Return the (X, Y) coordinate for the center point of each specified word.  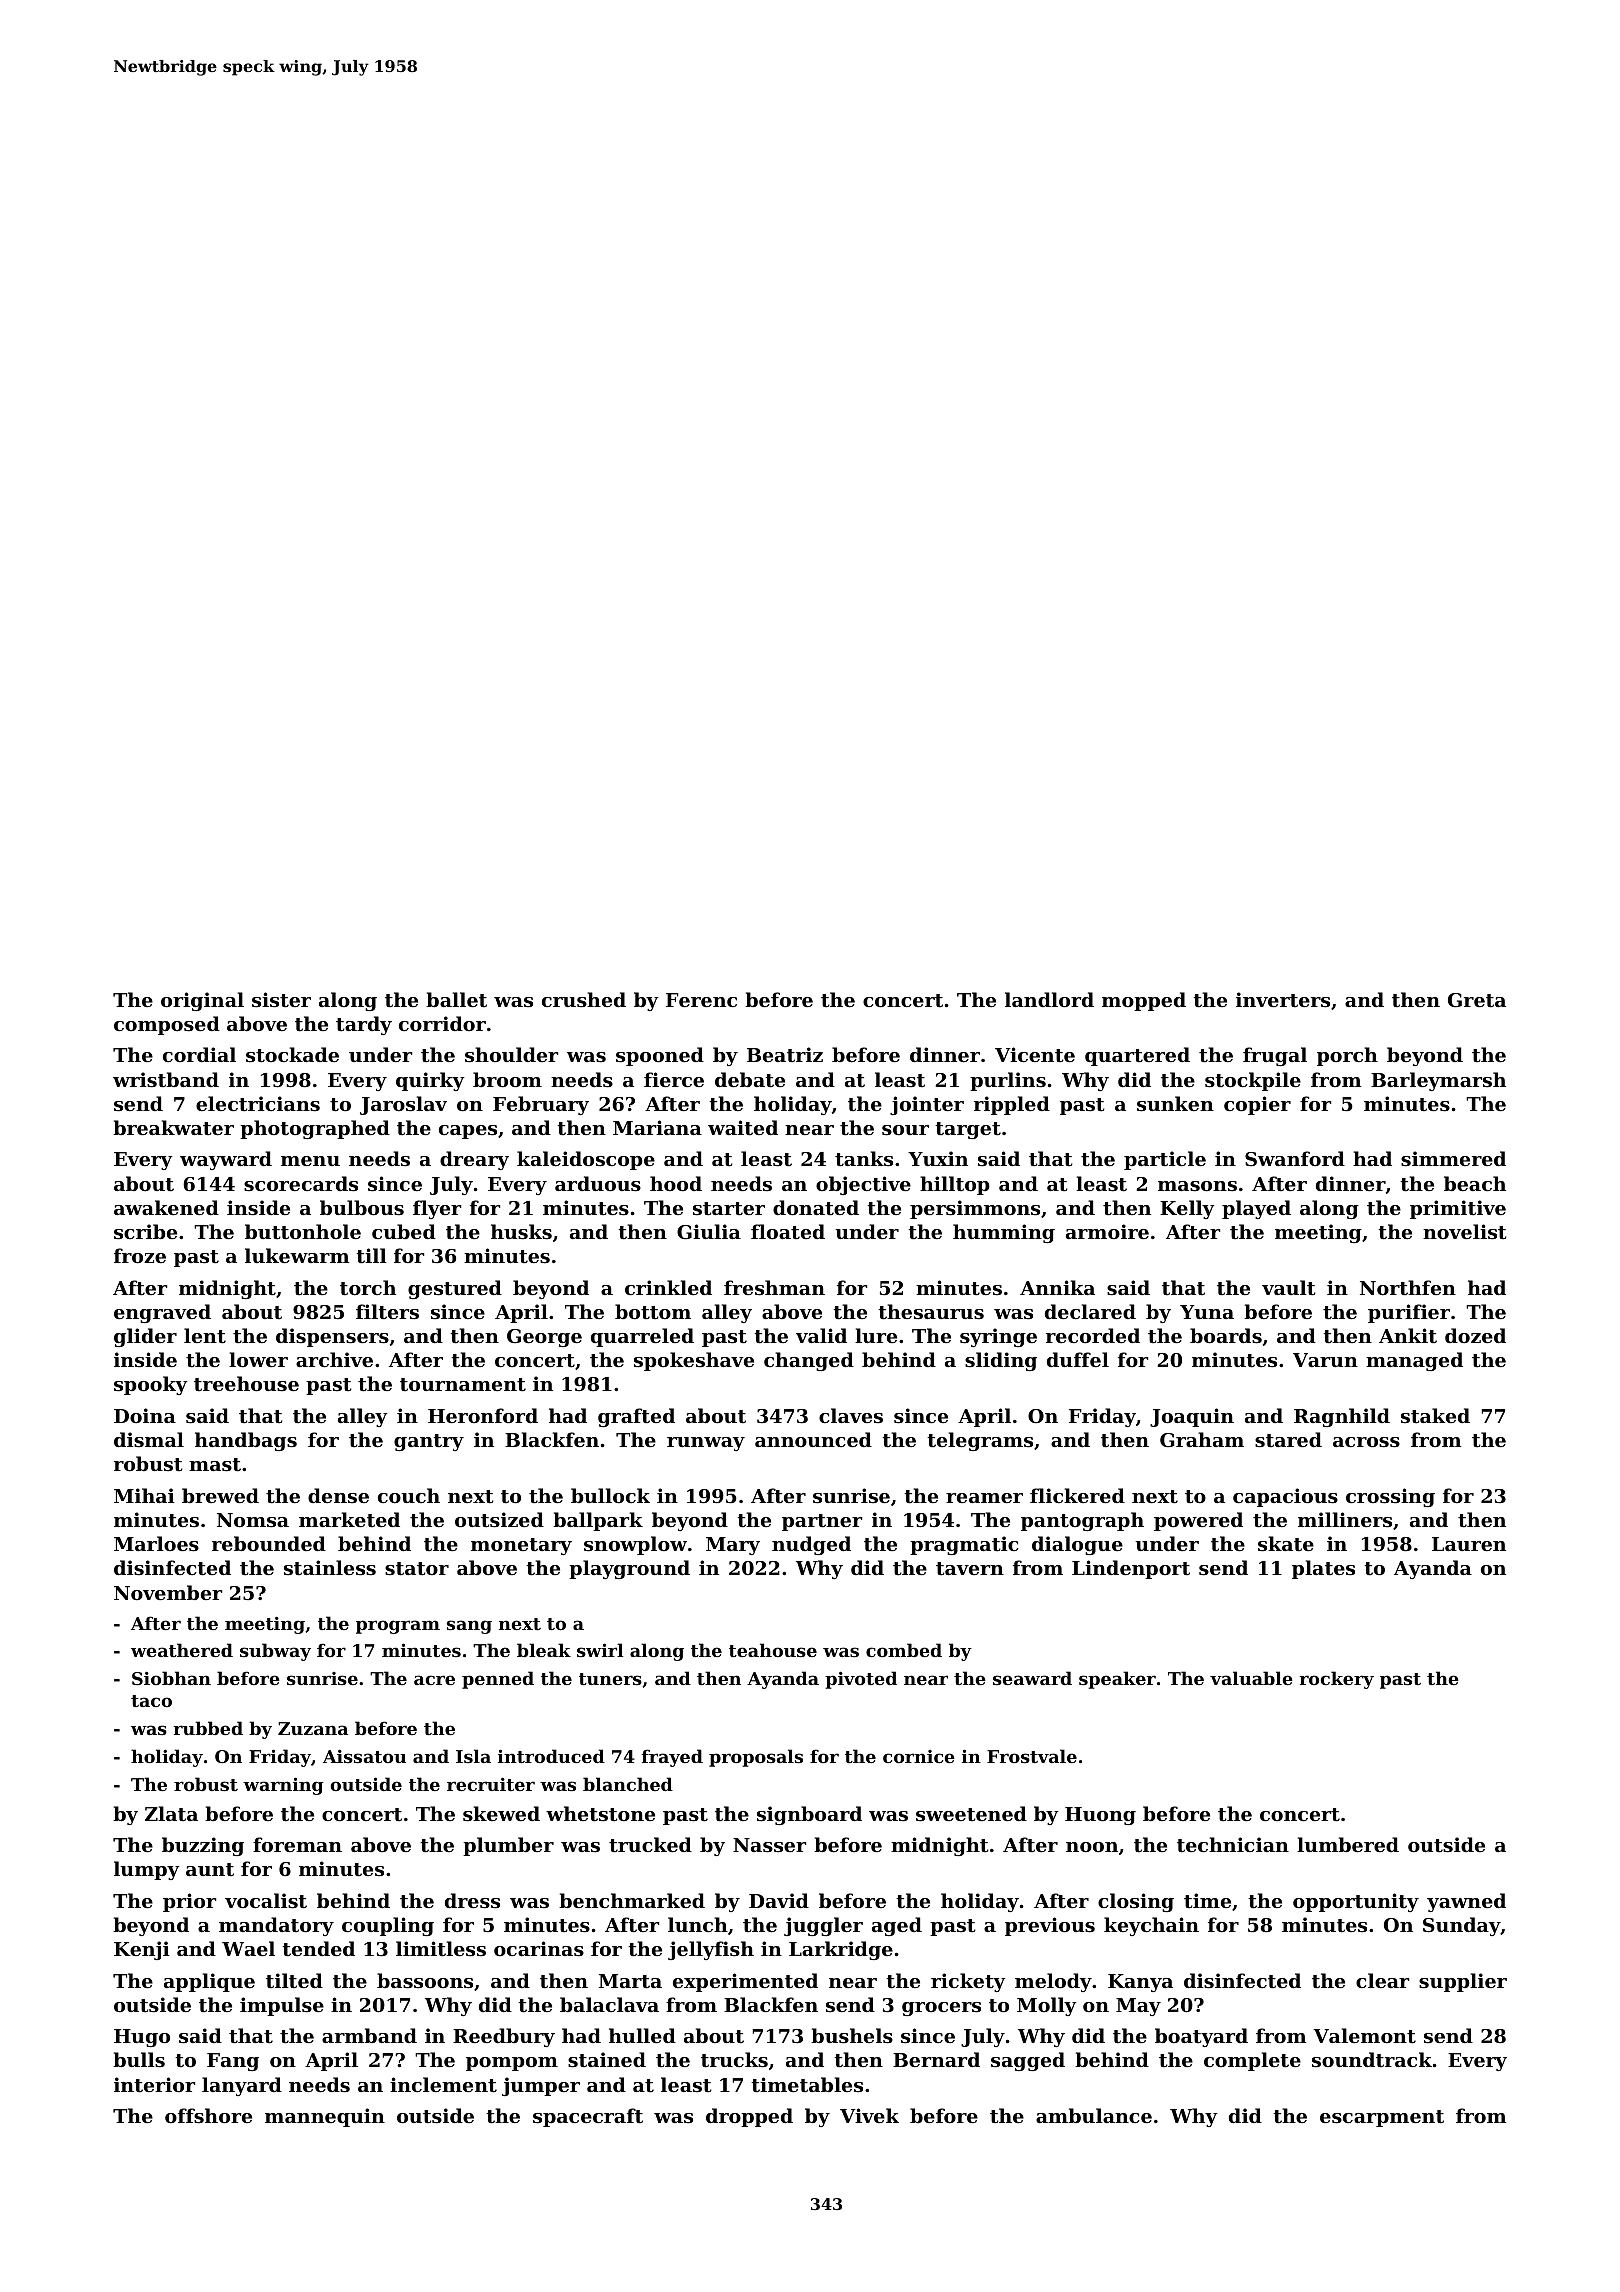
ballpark (598, 1521)
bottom (653, 1312)
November (168, 1592)
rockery (1337, 1680)
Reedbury (504, 2037)
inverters (1283, 1000)
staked (1435, 1415)
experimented (745, 1982)
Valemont (1364, 2036)
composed (167, 1025)
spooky (151, 1385)
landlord (1049, 999)
